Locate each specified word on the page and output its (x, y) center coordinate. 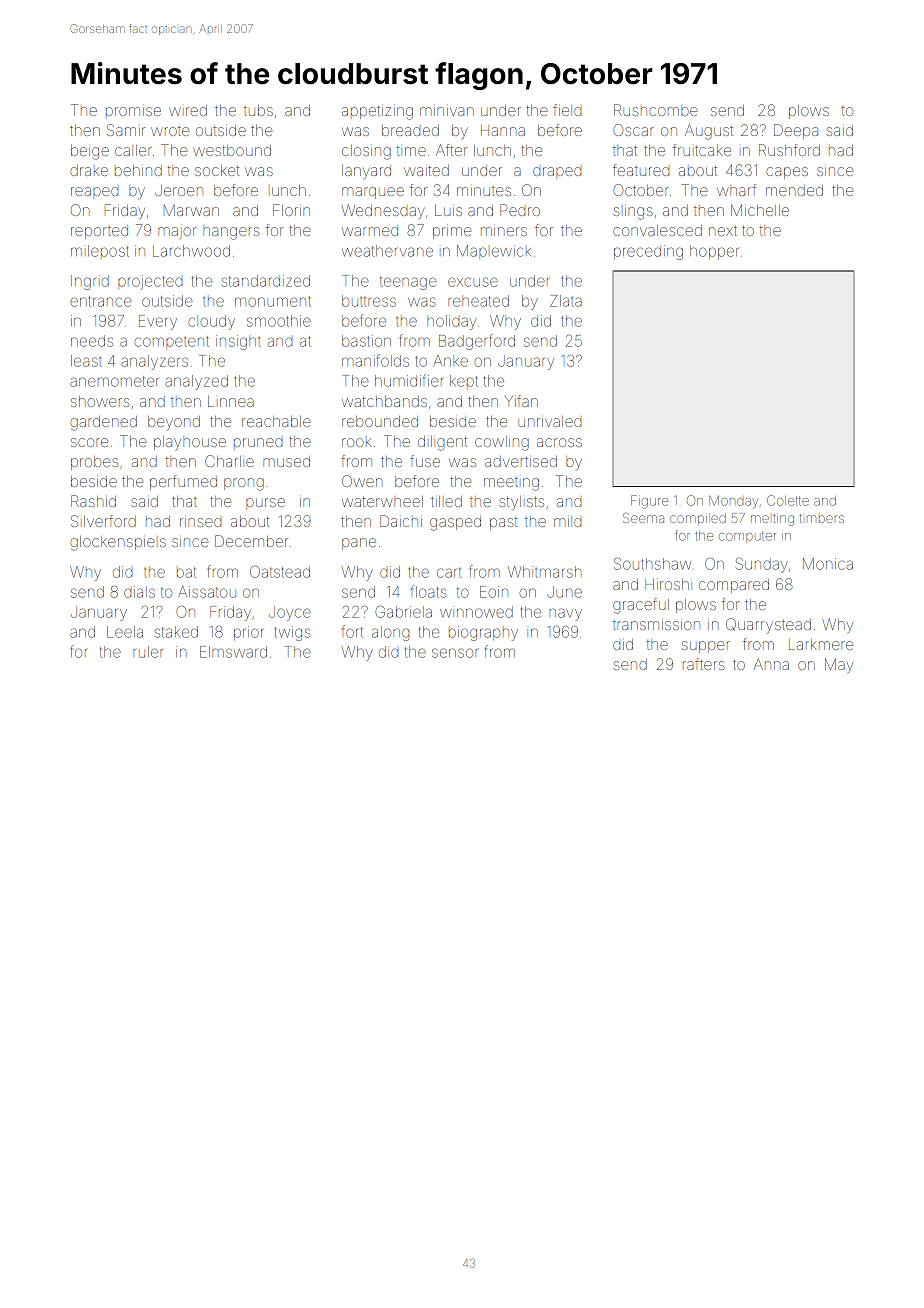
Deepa (796, 131)
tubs (258, 110)
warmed (370, 230)
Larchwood (191, 251)
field (567, 110)
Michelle (760, 210)
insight (238, 342)
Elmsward (233, 652)
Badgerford (477, 342)
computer (747, 537)
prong (244, 484)
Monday (734, 502)
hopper (714, 252)
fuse (425, 461)
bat (187, 572)
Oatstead (280, 572)
